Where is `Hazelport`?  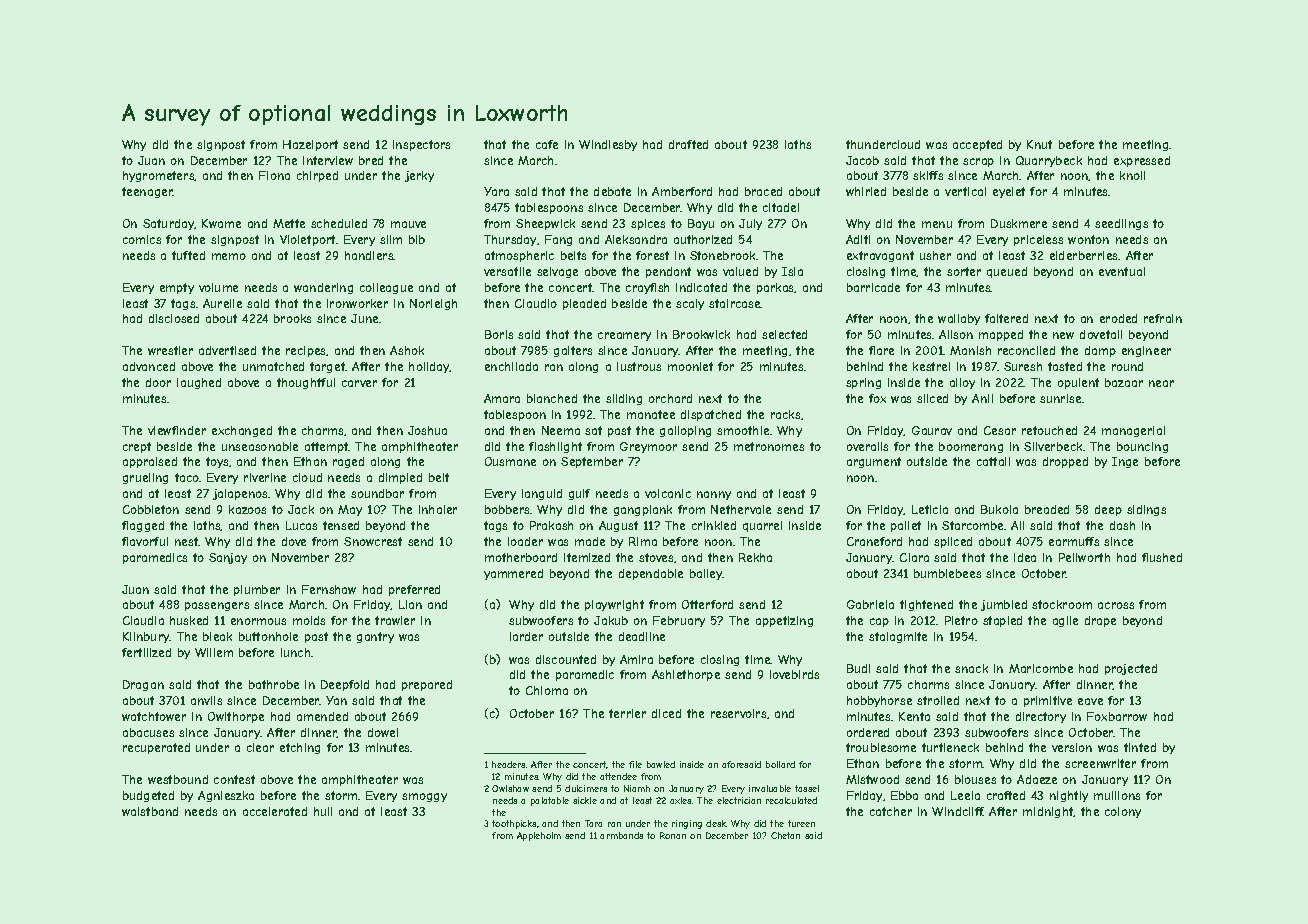 Hazelport is located at coordinates (310, 145).
